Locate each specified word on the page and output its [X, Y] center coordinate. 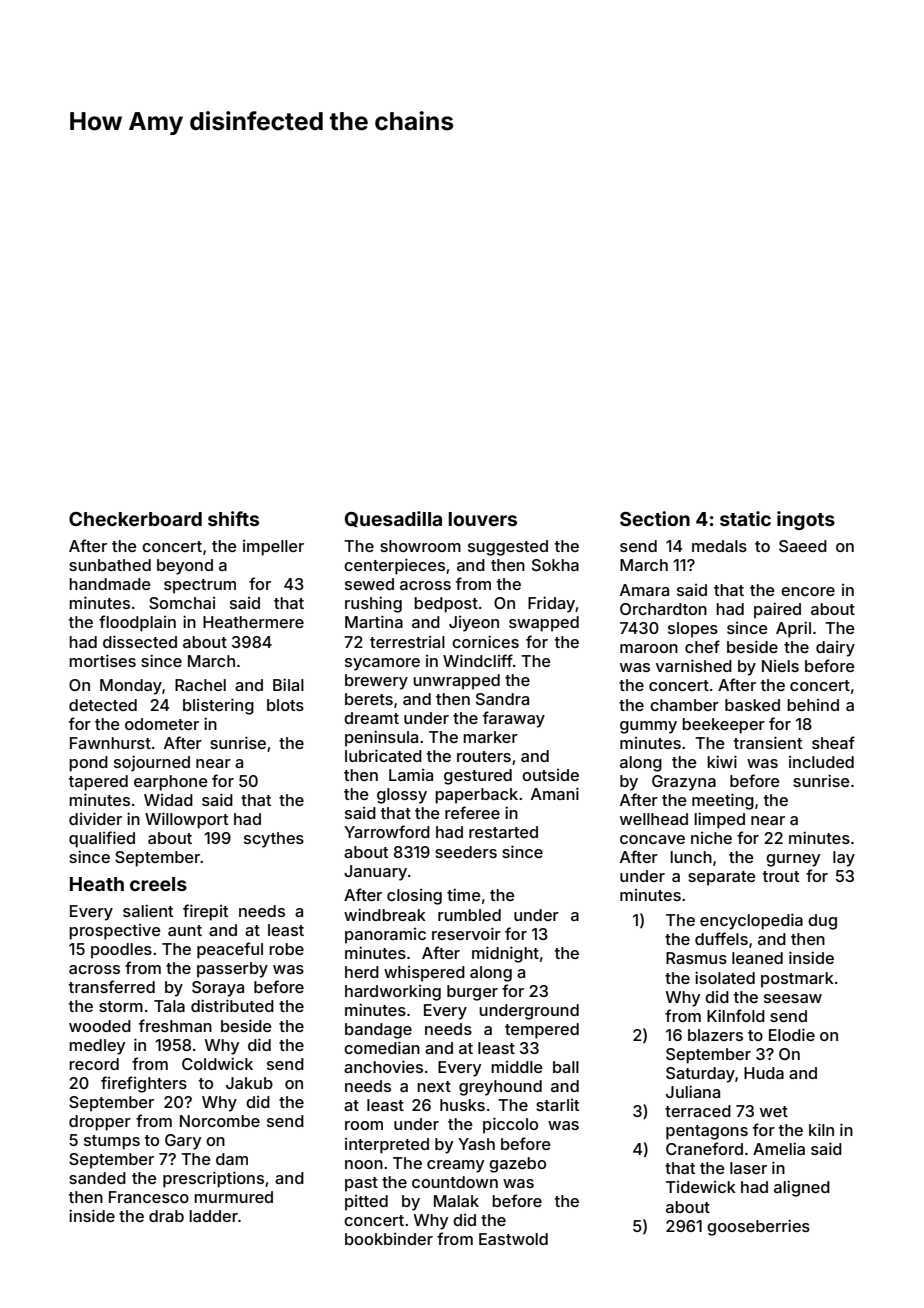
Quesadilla [393, 519]
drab [166, 1216]
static [745, 518]
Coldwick [217, 1063]
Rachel [200, 685]
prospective [115, 932]
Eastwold [513, 1239]
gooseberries [758, 1227]
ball [566, 1067]
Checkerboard [135, 519]
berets [369, 699]
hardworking [393, 993]
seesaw [793, 998]
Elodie [792, 1034]
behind [813, 705]
